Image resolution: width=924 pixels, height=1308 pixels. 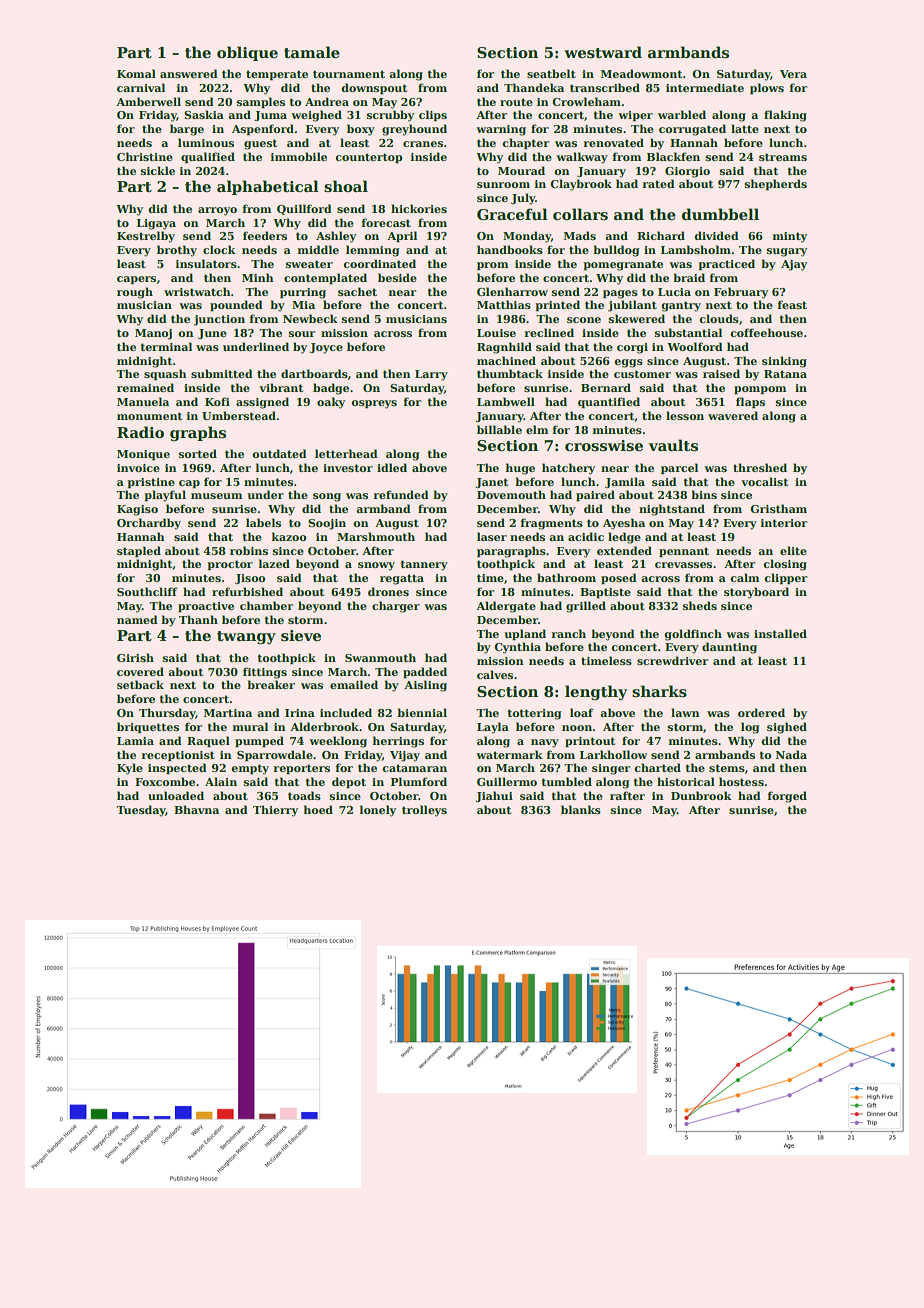 What do you see at coordinates (582, 158) in the document?
I see `walkway` at bounding box center [582, 158].
